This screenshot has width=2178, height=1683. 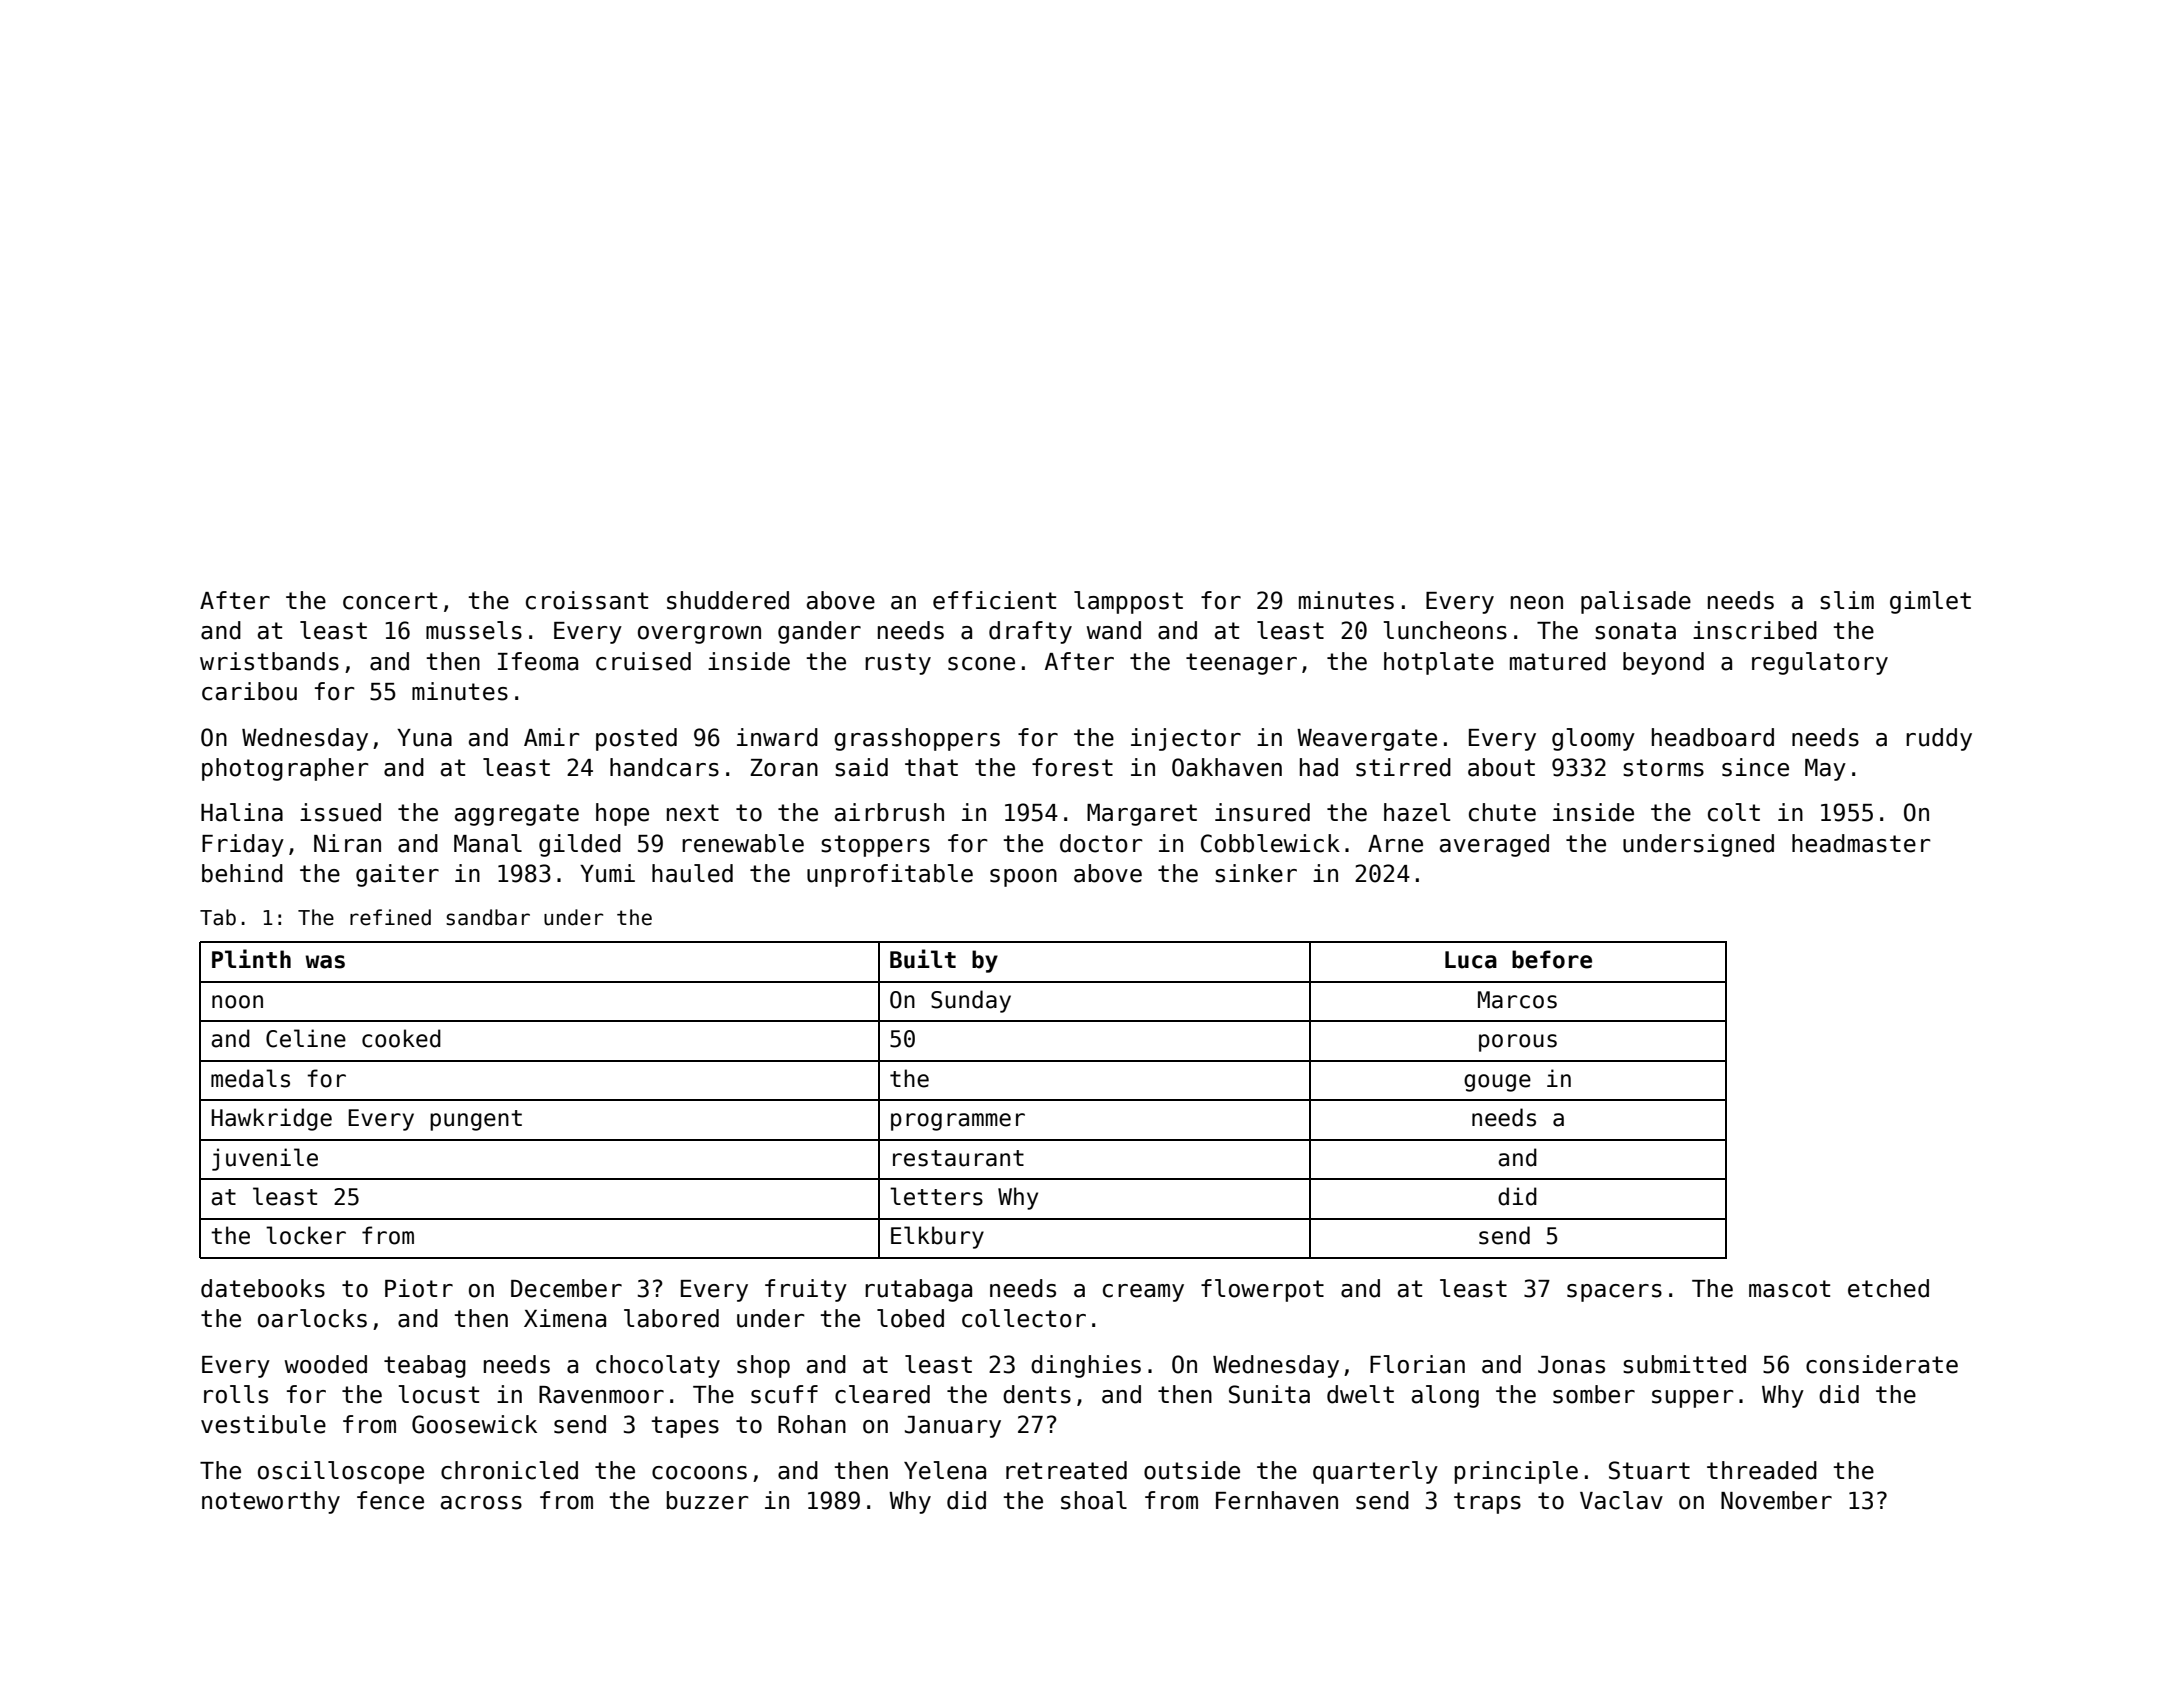 What do you see at coordinates (1030, 632) in the screenshot?
I see `drafty` at bounding box center [1030, 632].
